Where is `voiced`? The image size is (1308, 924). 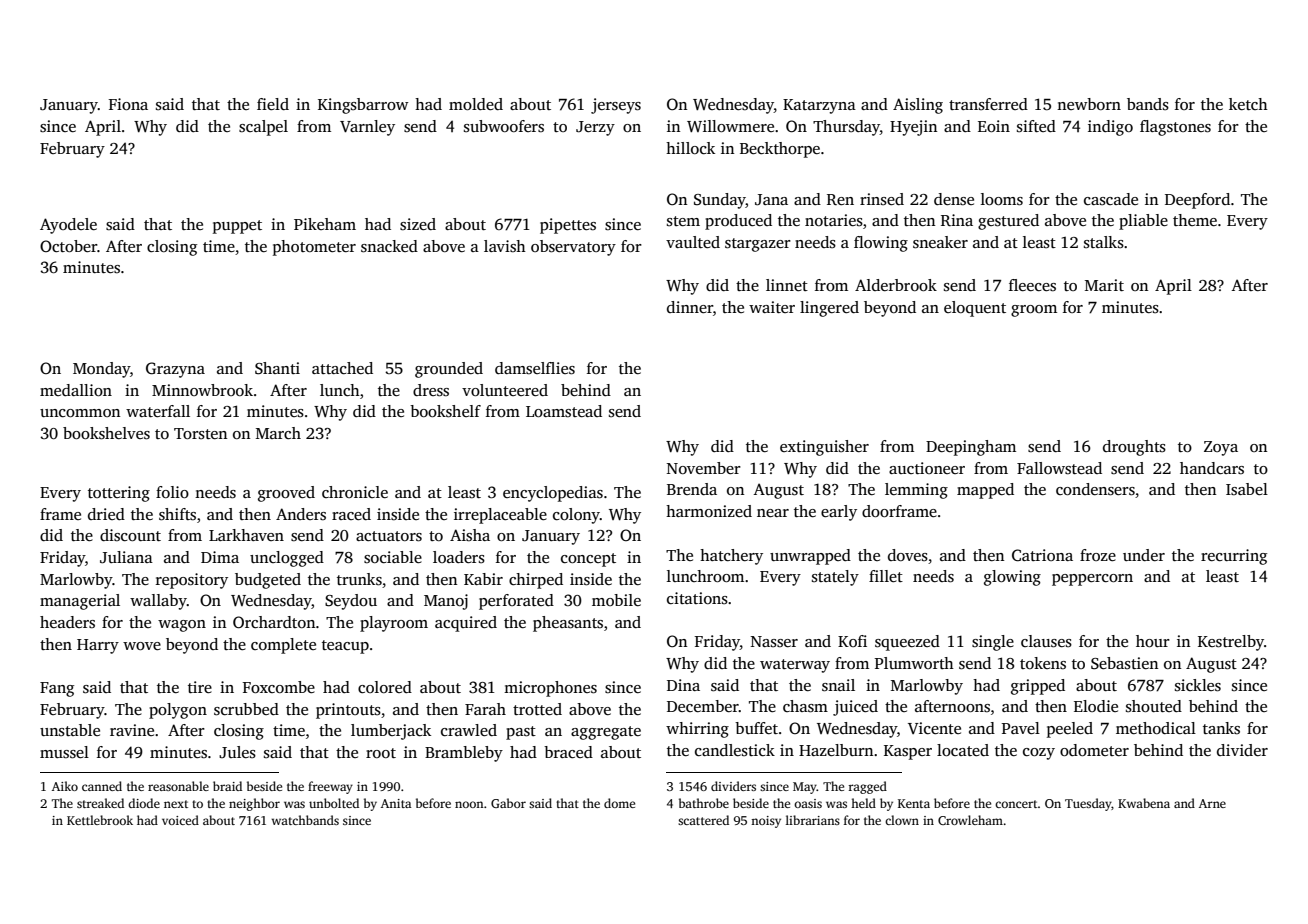
voiced is located at coordinates (180, 820).
